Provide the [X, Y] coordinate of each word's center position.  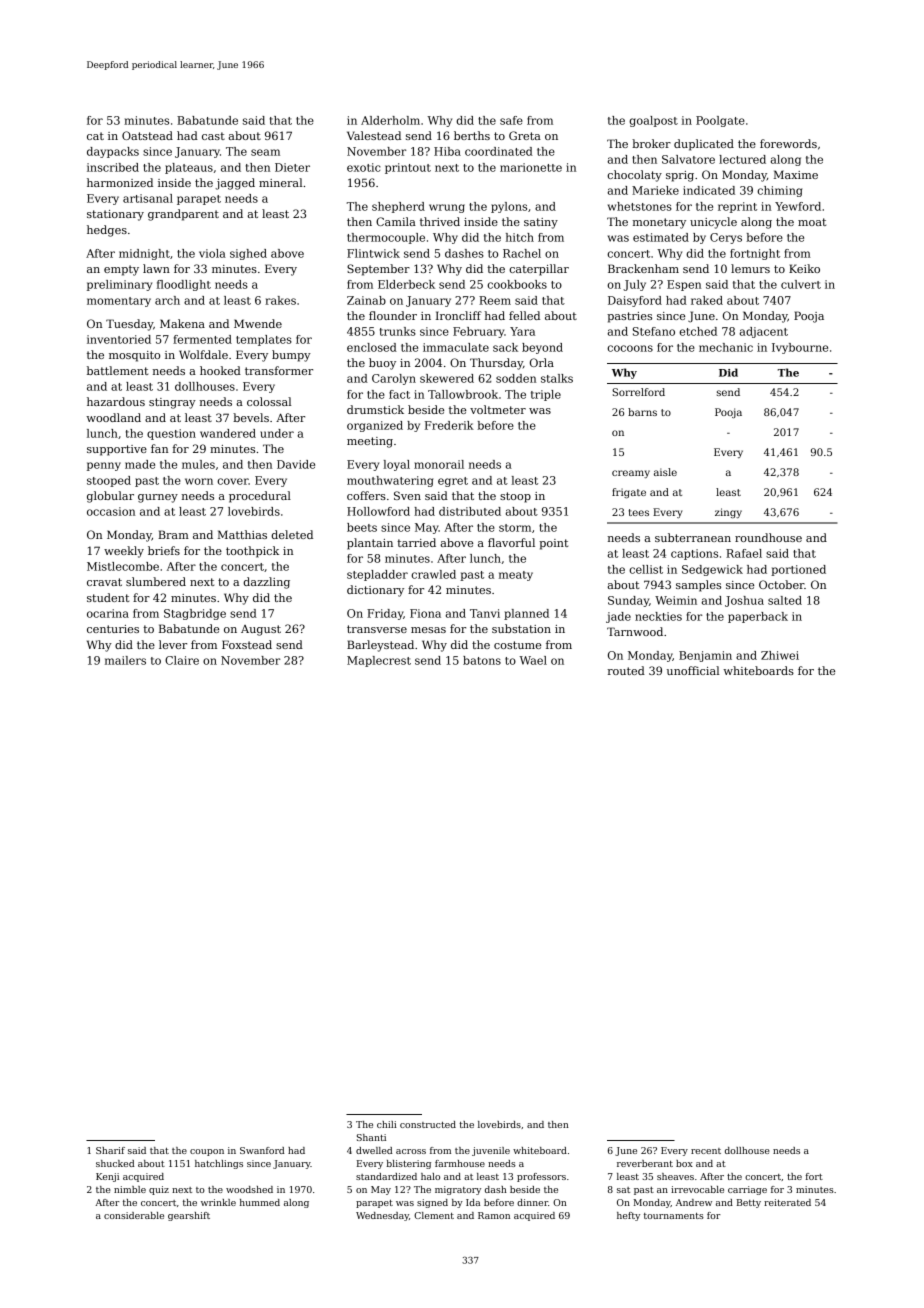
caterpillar [539, 270]
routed [626, 670]
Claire [182, 660]
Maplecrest [379, 661]
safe [511, 120]
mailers [125, 660]
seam [265, 152]
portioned [798, 570]
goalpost [653, 121]
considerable [134, 1215]
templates [264, 340]
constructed [428, 1124]
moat [812, 222]
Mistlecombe [123, 566]
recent [706, 1151]
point [553, 544]
